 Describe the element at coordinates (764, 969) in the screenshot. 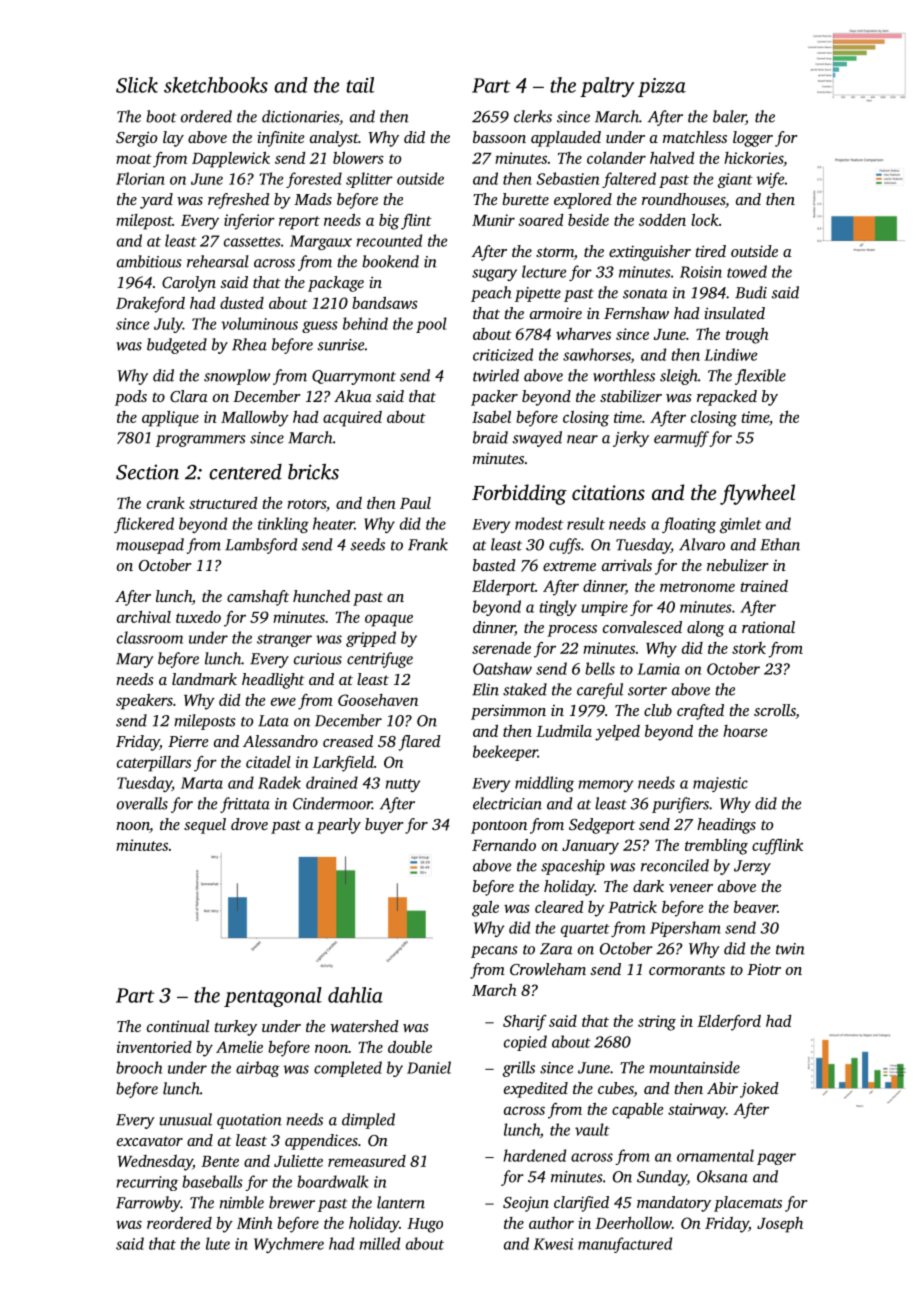

I see `Piotr` at that location.
